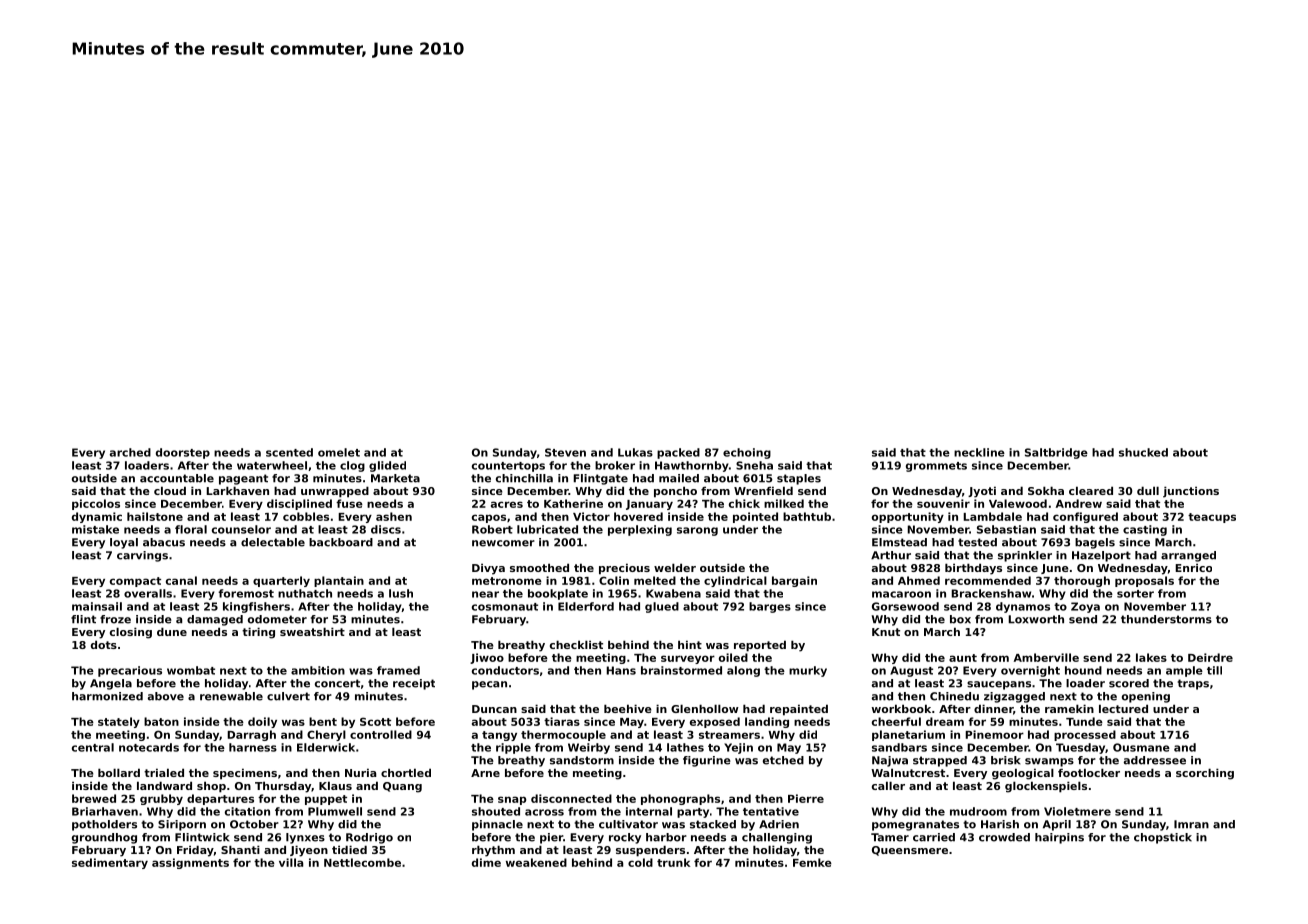 The image size is (1308, 924). I want to click on Queensmere, so click(910, 851).
